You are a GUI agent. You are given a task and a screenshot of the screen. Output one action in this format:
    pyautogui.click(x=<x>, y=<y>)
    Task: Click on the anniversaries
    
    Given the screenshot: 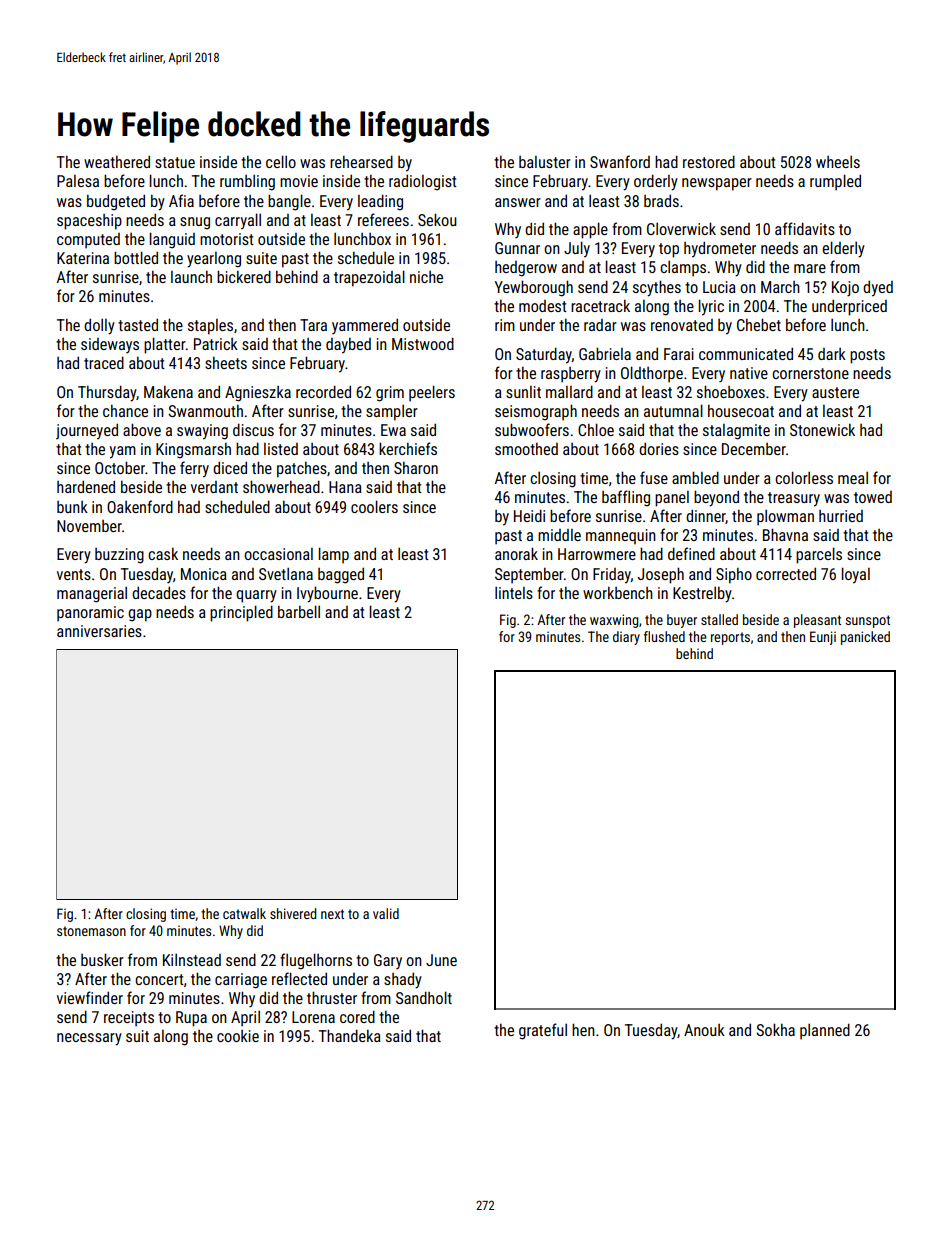 What is the action you would take?
    pyautogui.click(x=99, y=631)
